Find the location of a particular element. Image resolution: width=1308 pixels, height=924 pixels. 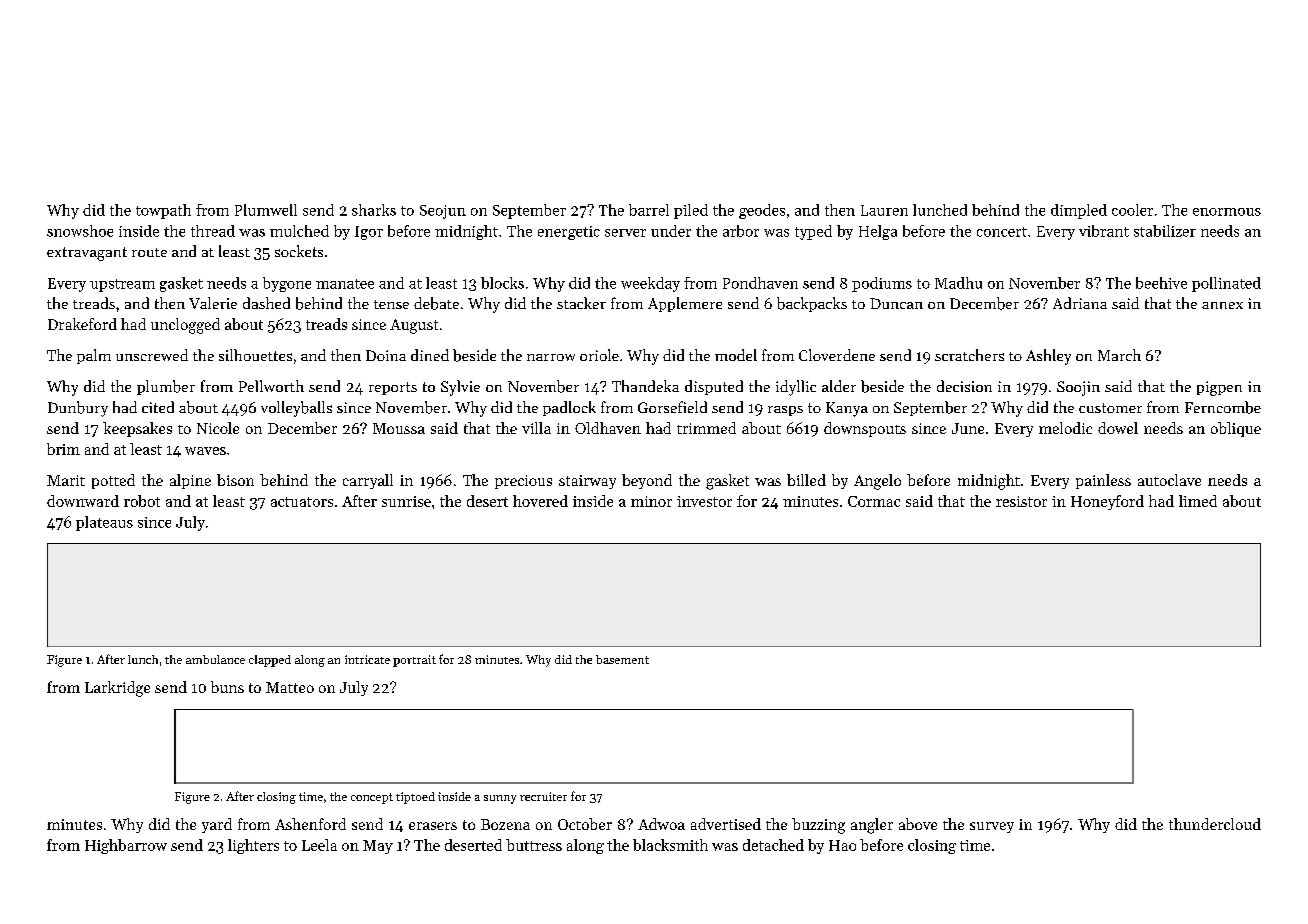

concept is located at coordinates (372, 798).
